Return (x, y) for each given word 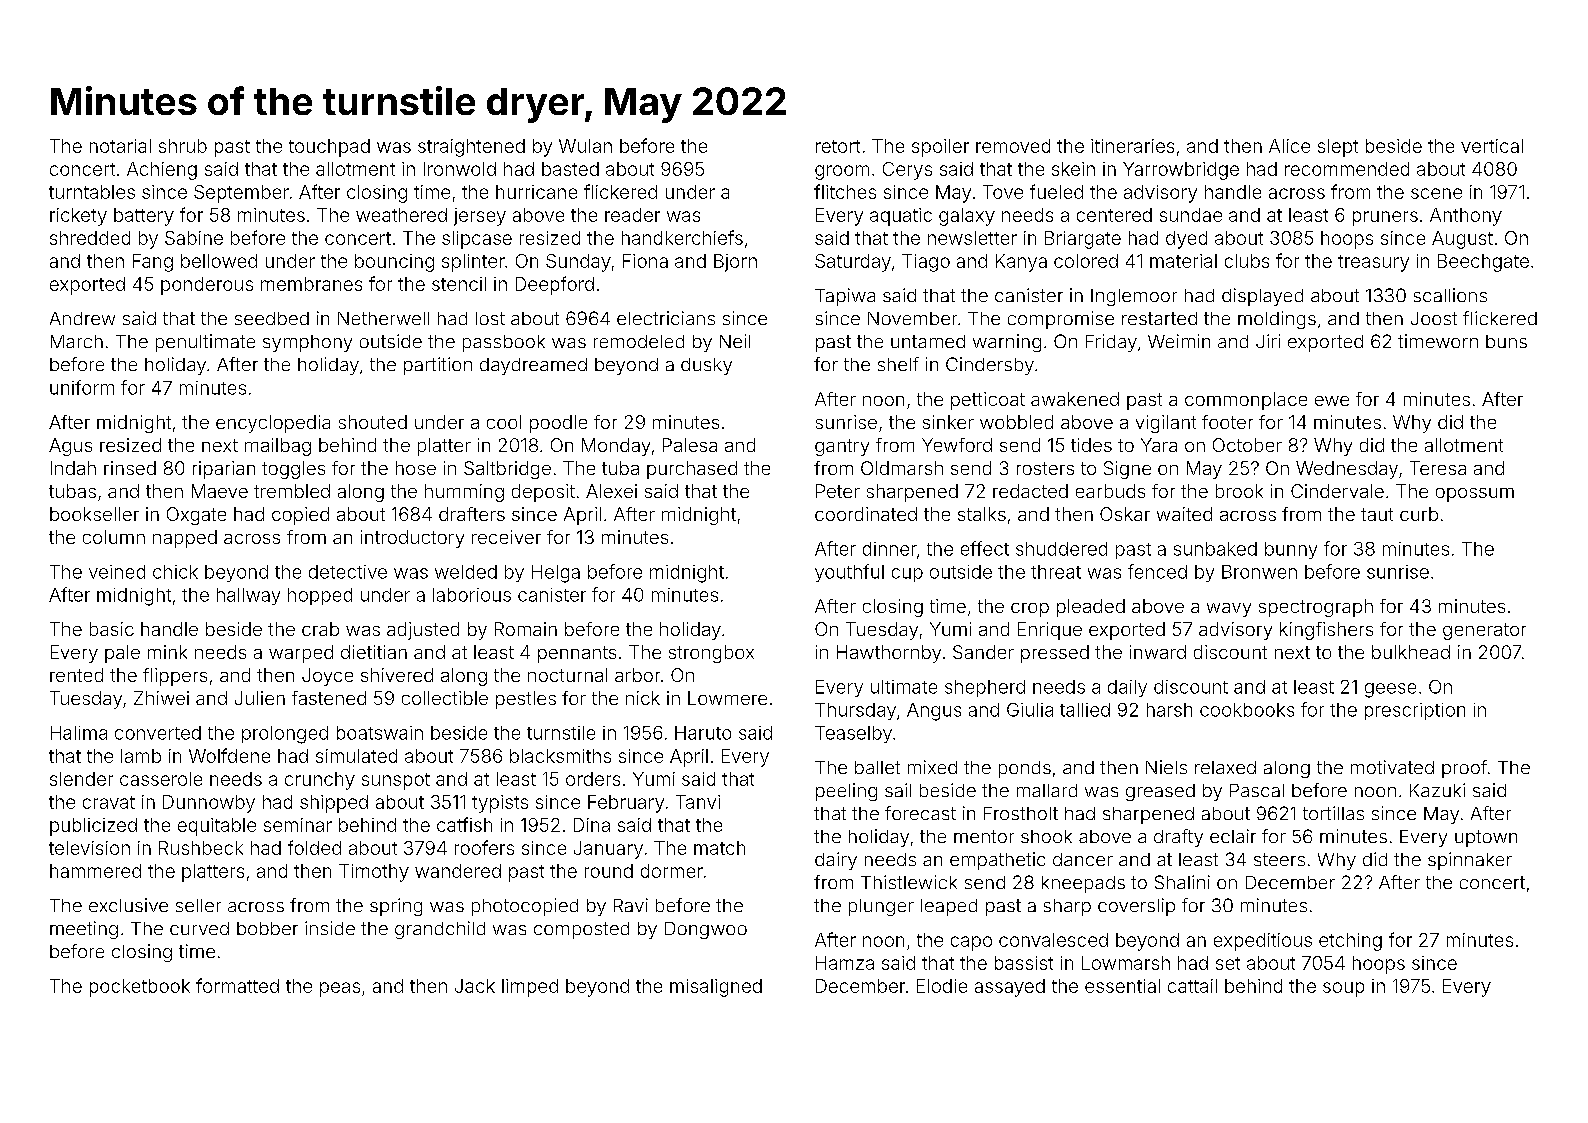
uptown (1486, 838)
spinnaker (1470, 861)
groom (842, 172)
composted (581, 930)
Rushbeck (201, 848)
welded (466, 572)
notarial (120, 146)
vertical (1492, 146)
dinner (890, 549)
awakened (1075, 399)
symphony (307, 343)
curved (199, 928)
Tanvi (698, 802)
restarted (1159, 318)
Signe (1127, 470)
